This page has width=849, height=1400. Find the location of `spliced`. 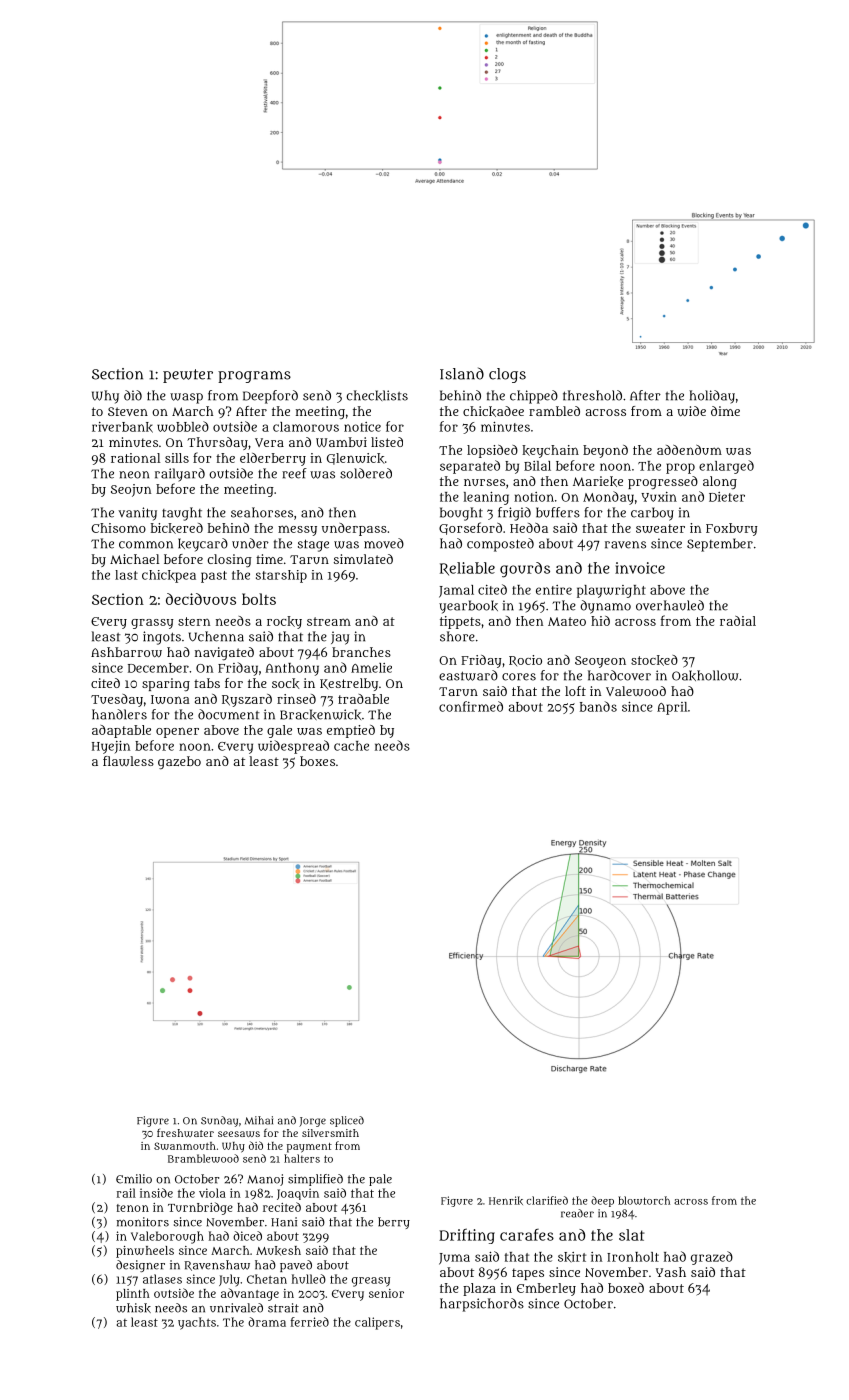

spliced is located at coordinates (347, 1121).
